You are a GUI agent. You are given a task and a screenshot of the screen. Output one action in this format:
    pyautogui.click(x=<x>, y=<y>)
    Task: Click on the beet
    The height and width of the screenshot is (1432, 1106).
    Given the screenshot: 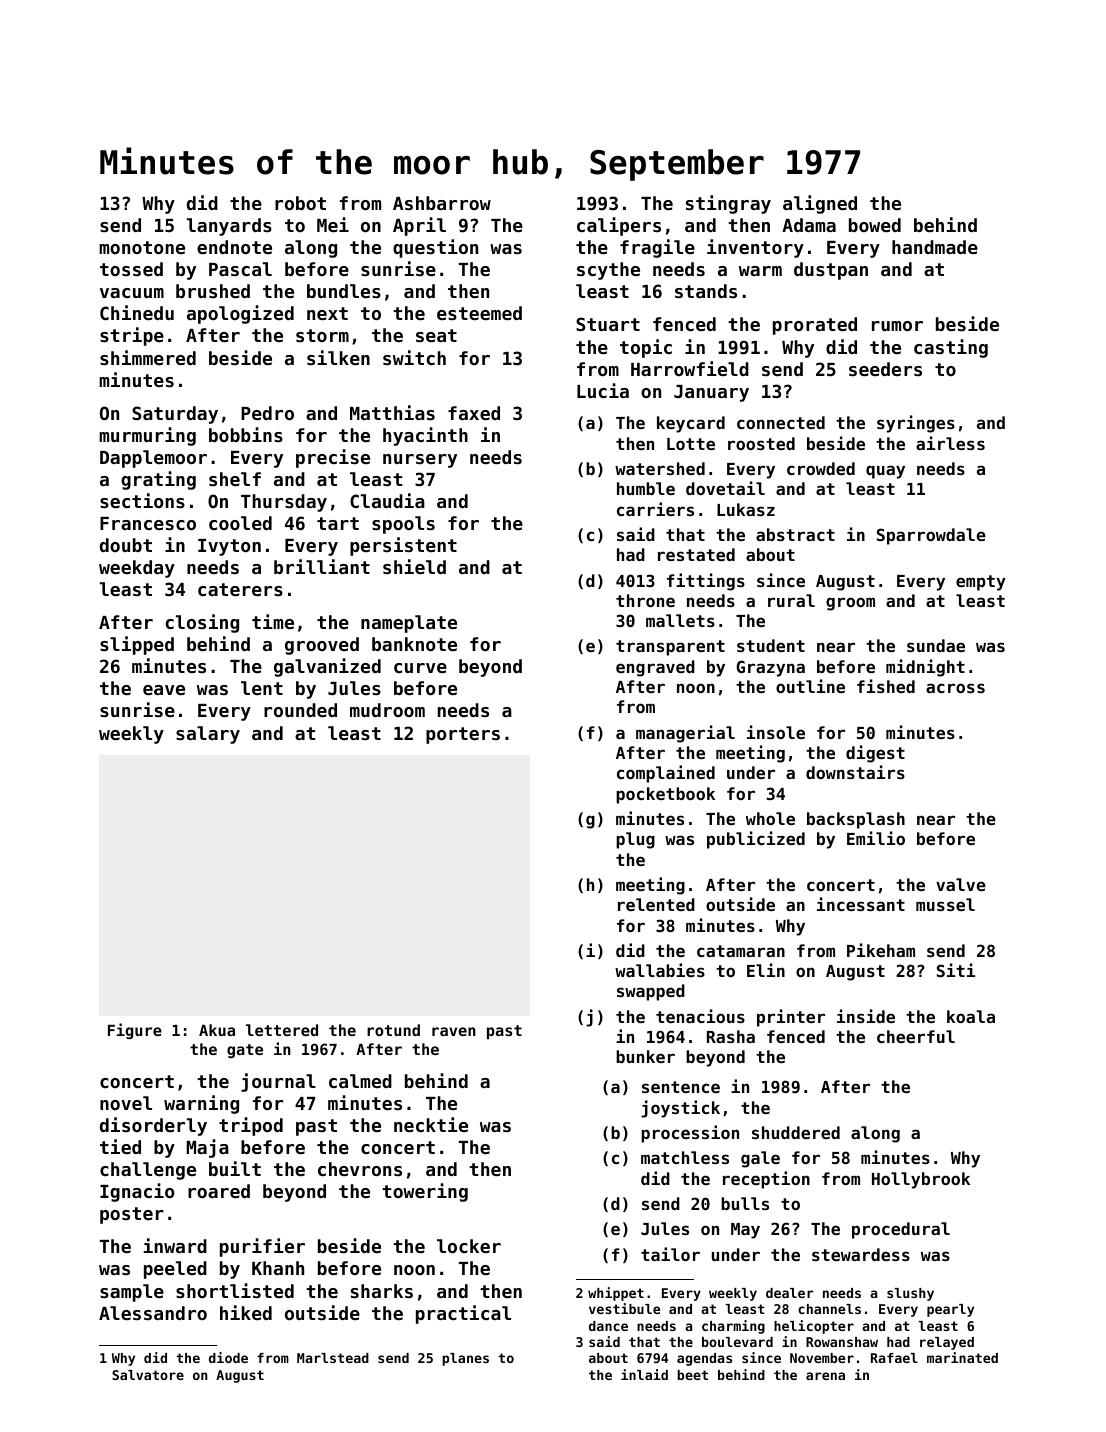 What is the action you would take?
    pyautogui.click(x=692, y=1375)
